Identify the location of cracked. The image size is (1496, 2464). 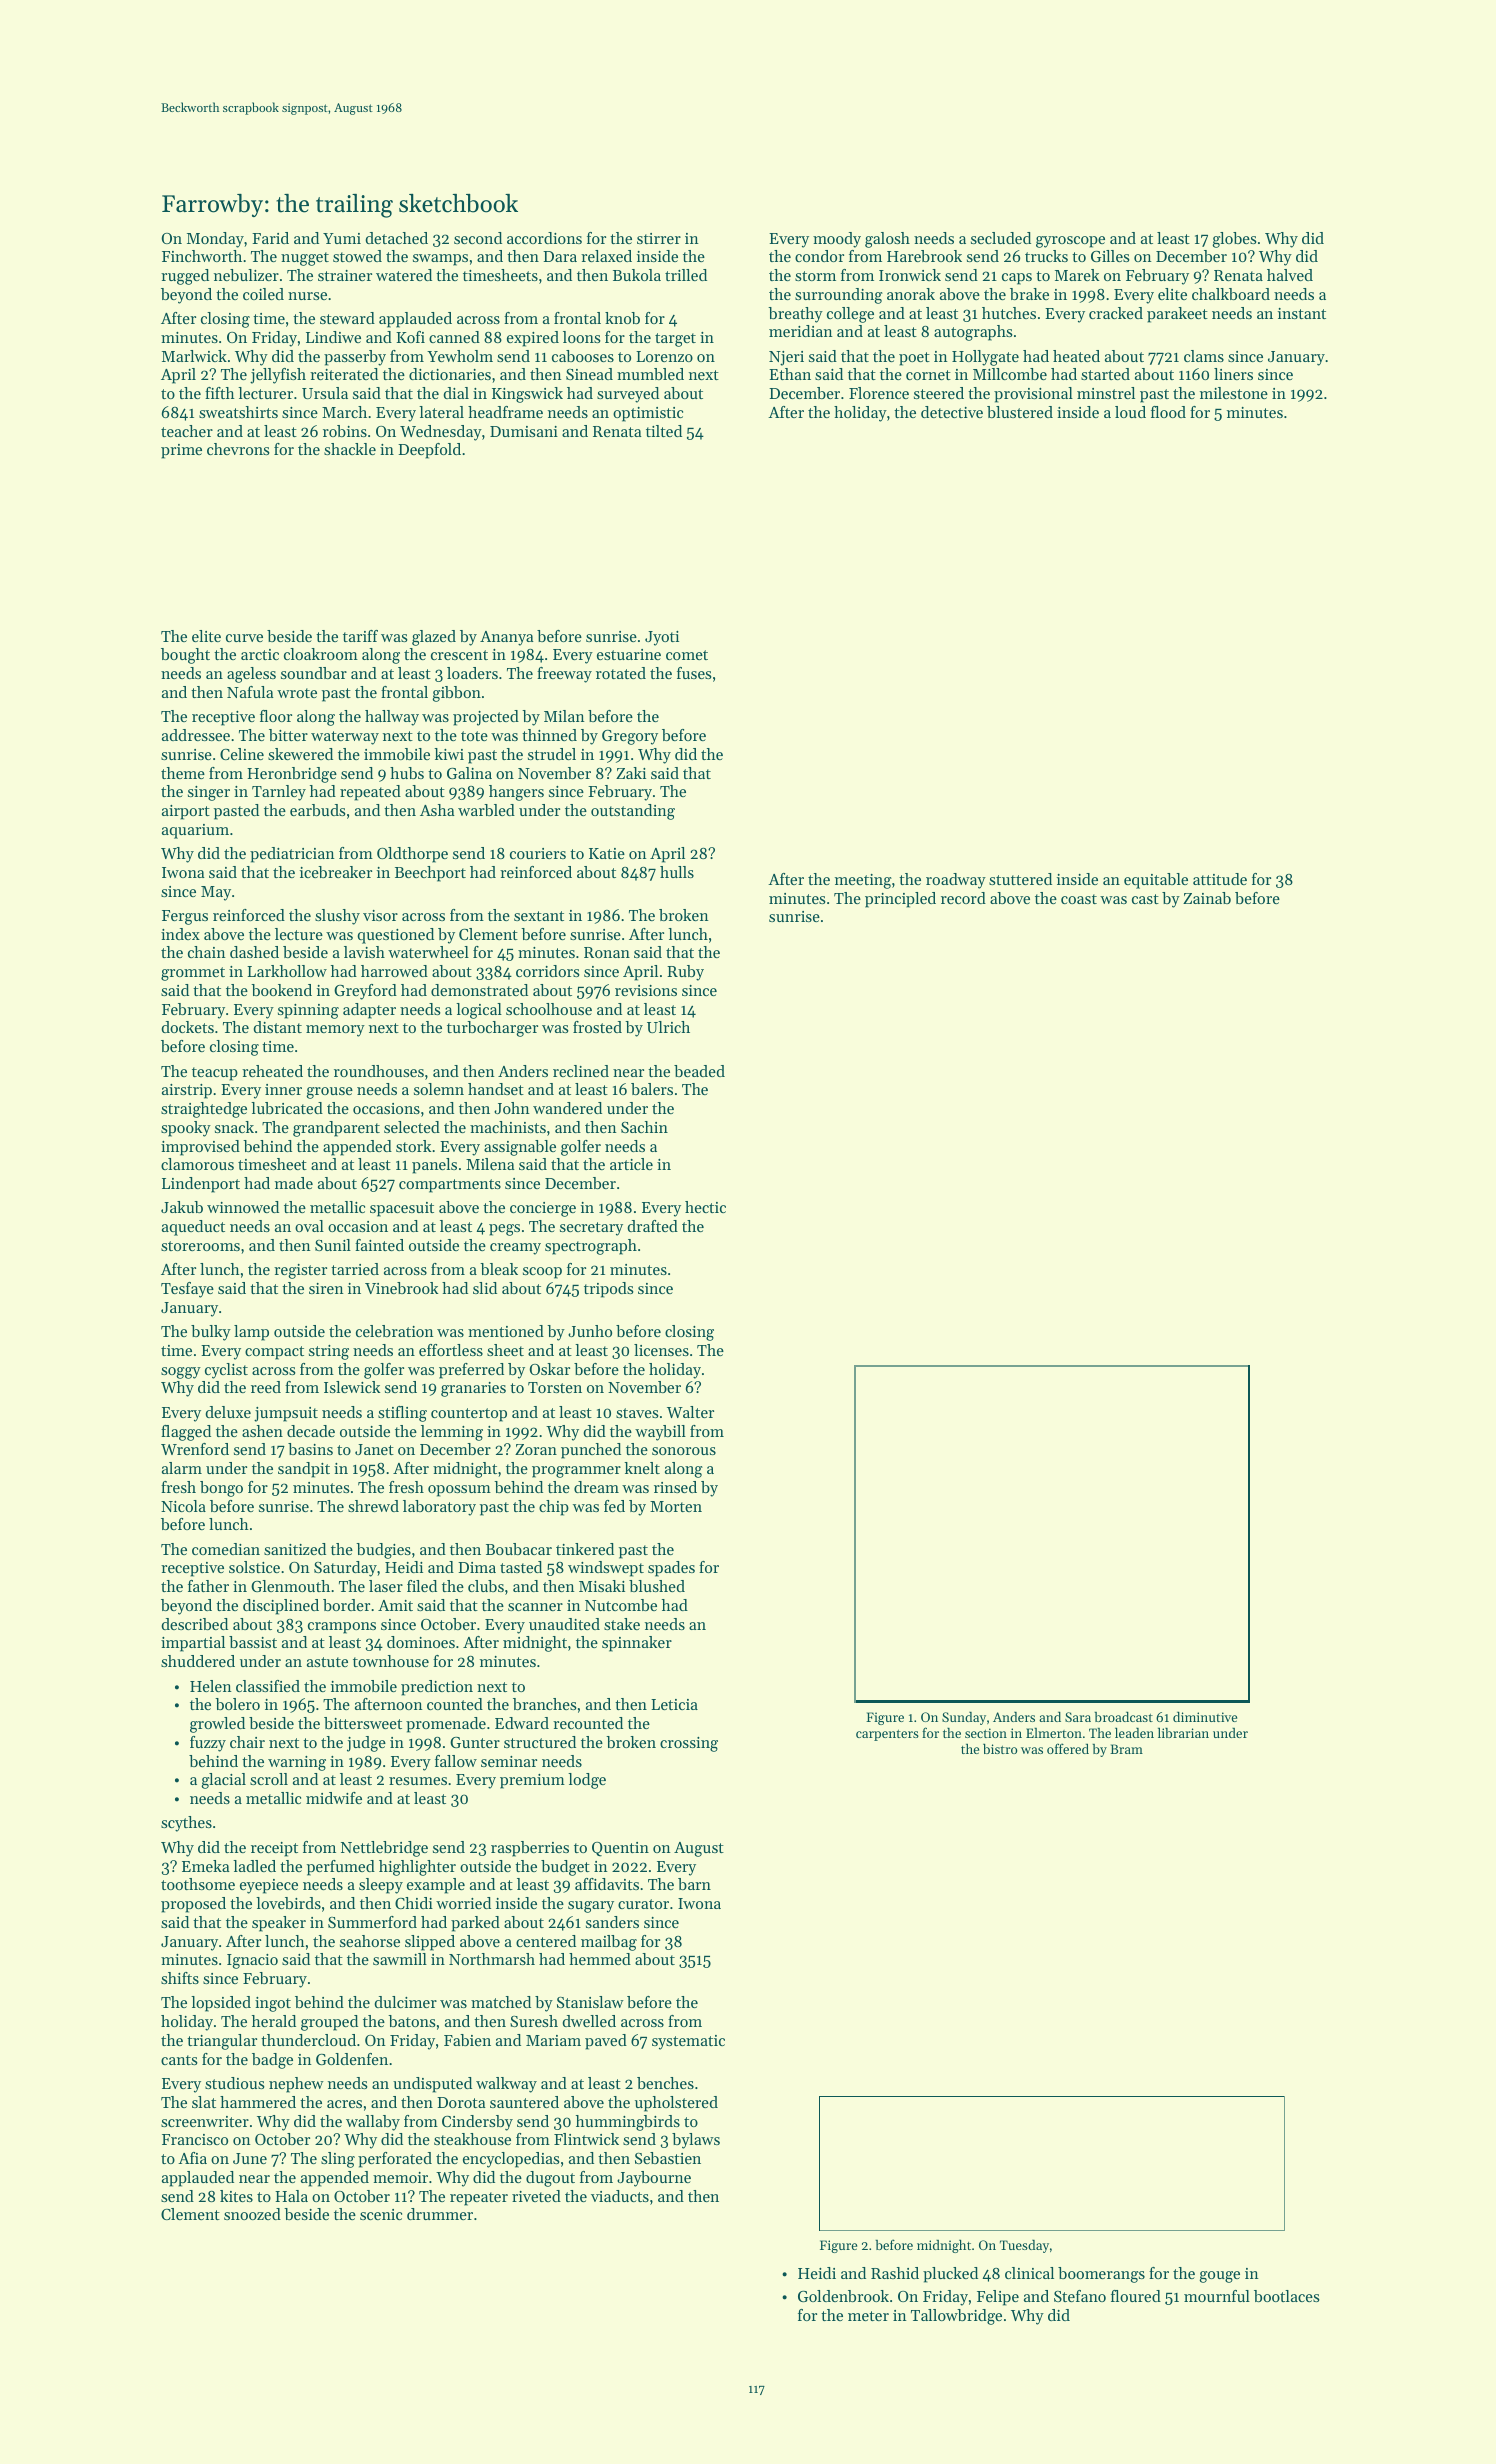
(1116, 313).
